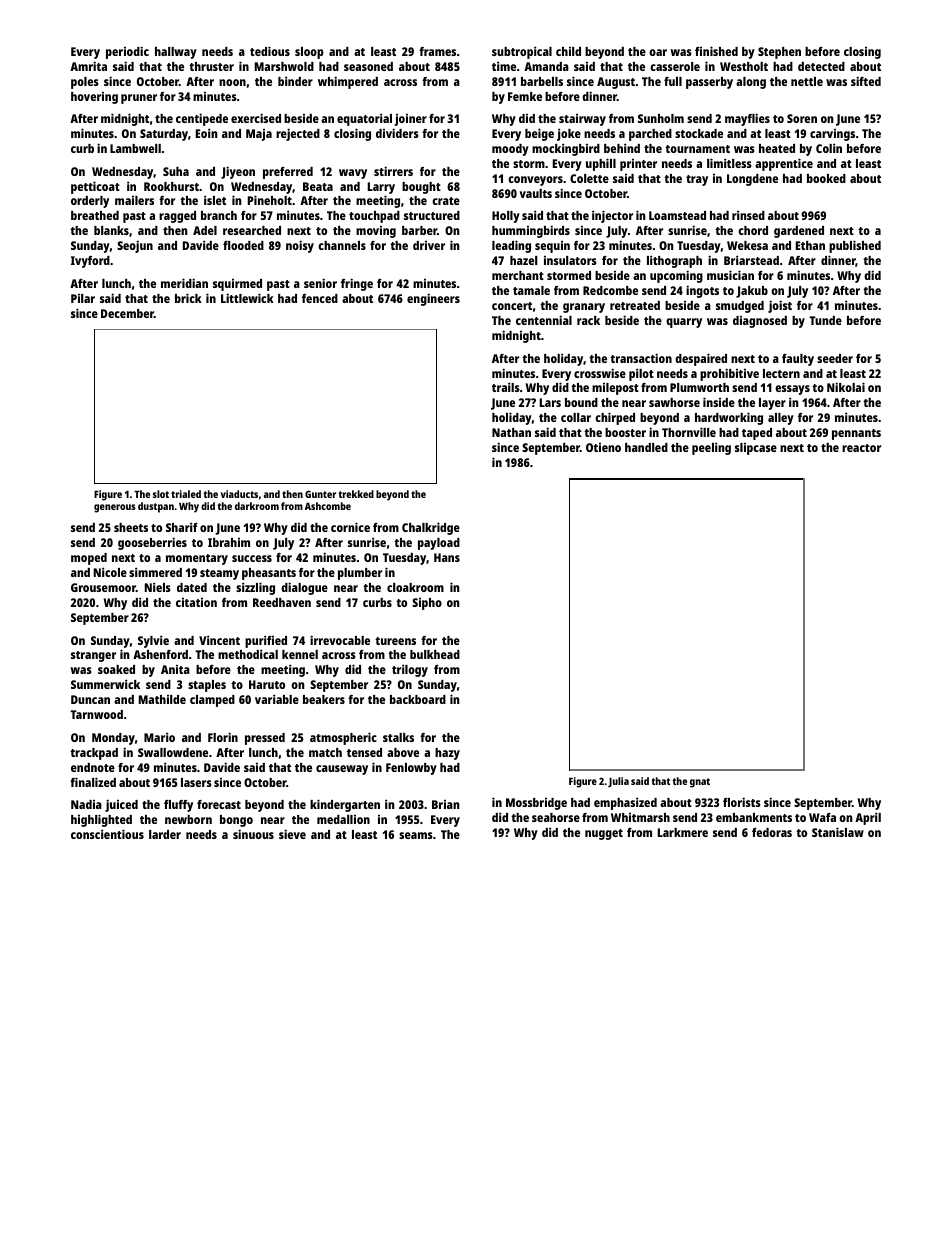  What do you see at coordinates (202, 119) in the screenshot?
I see `centipede` at bounding box center [202, 119].
